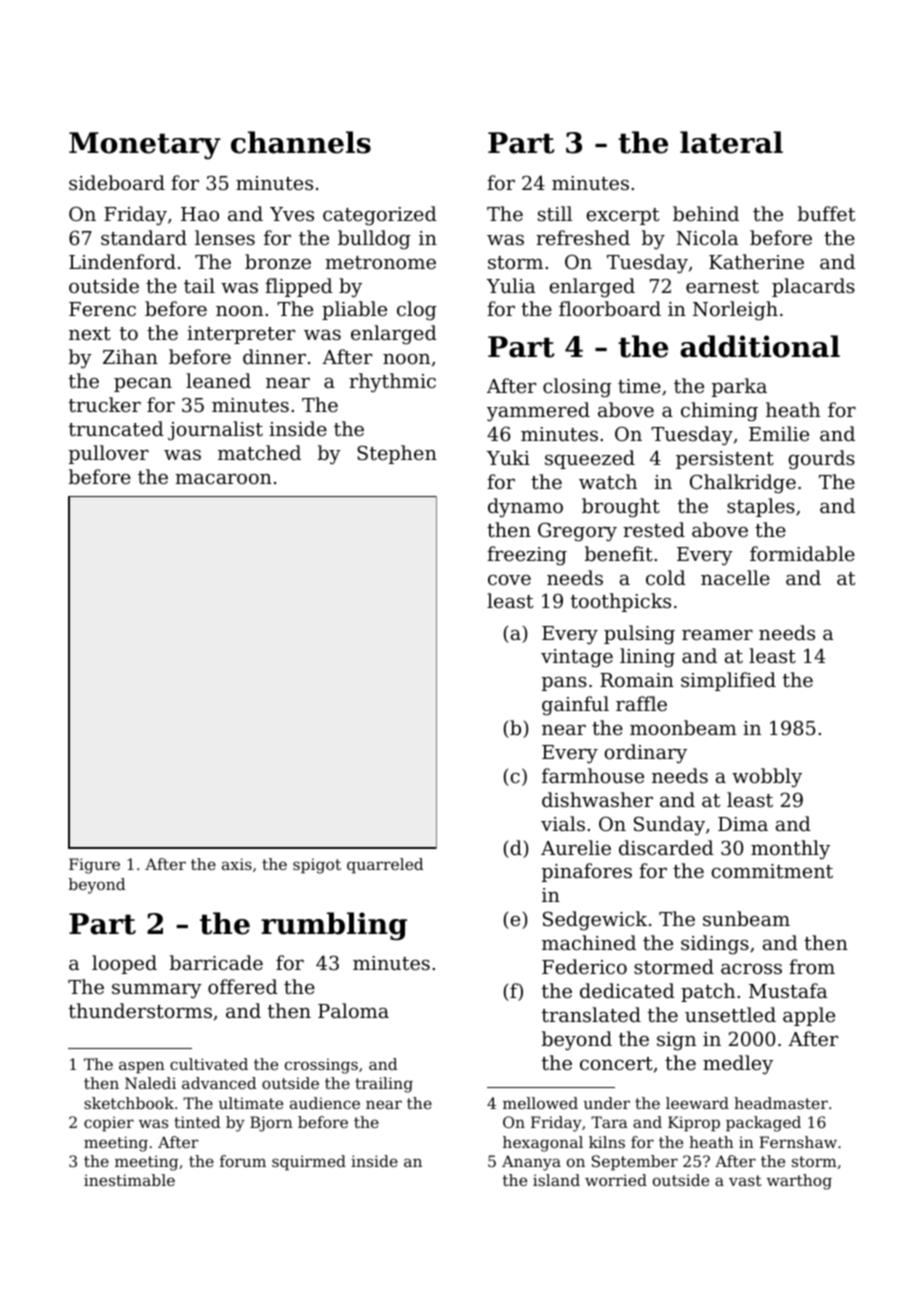 The height and width of the document is (1311, 924). I want to click on lateral, so click(731, 142).
